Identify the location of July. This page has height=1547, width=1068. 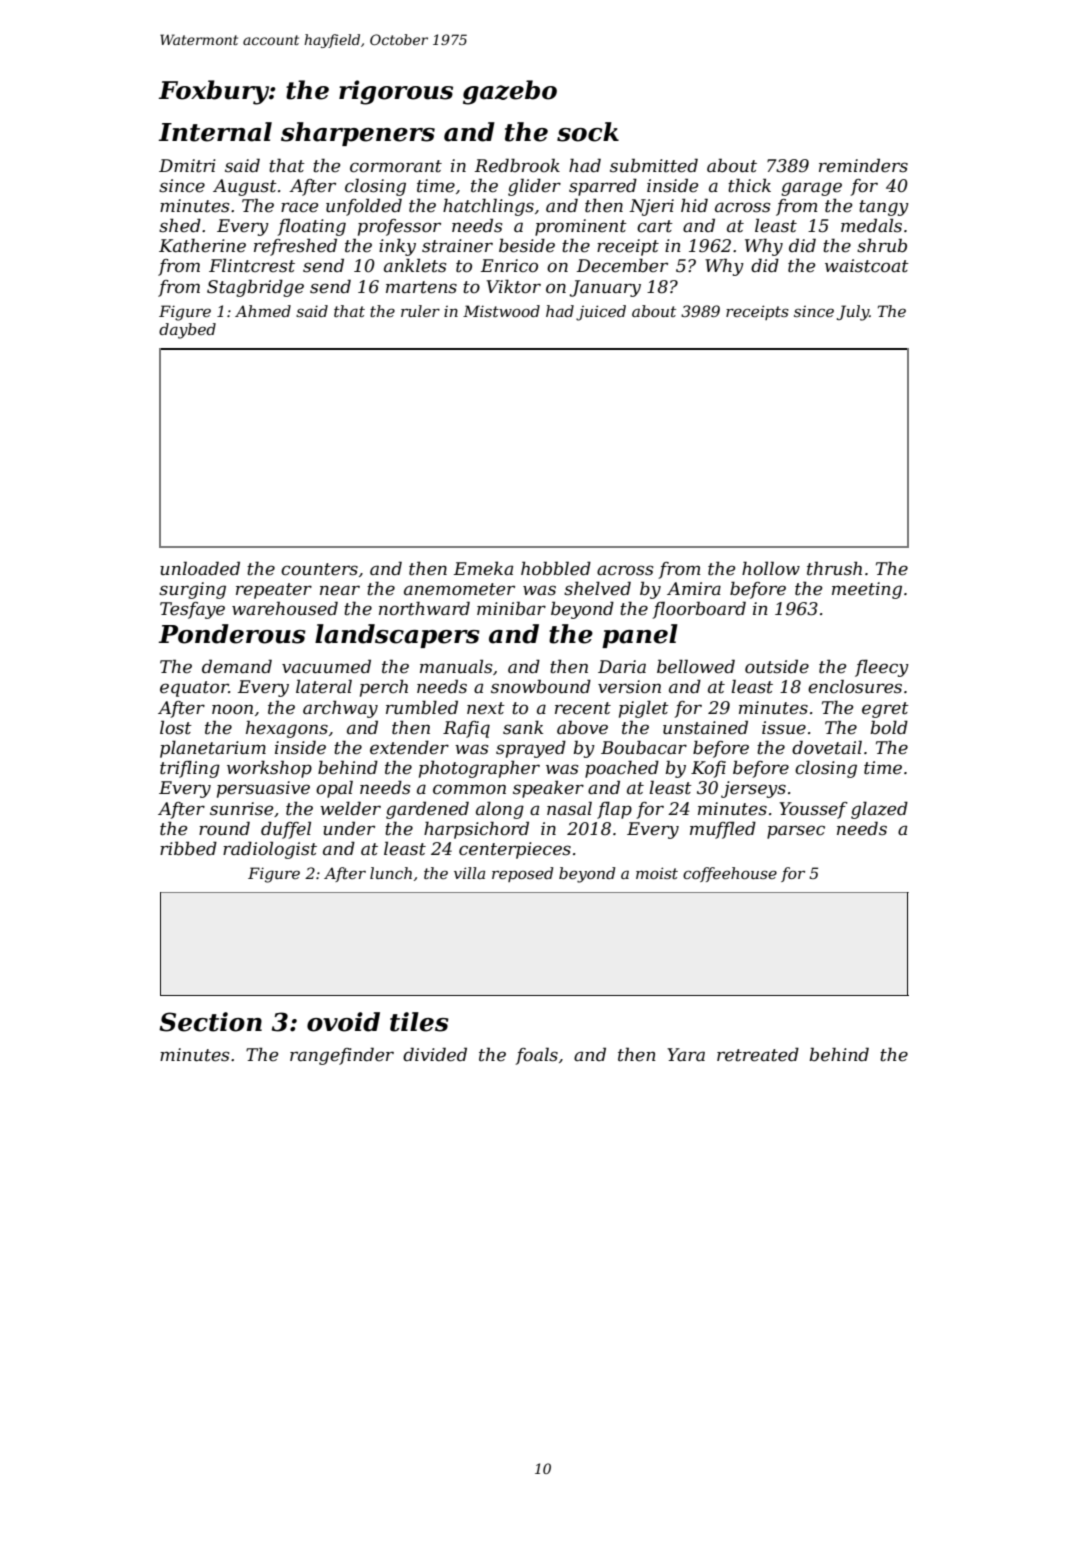
(853, 313).
